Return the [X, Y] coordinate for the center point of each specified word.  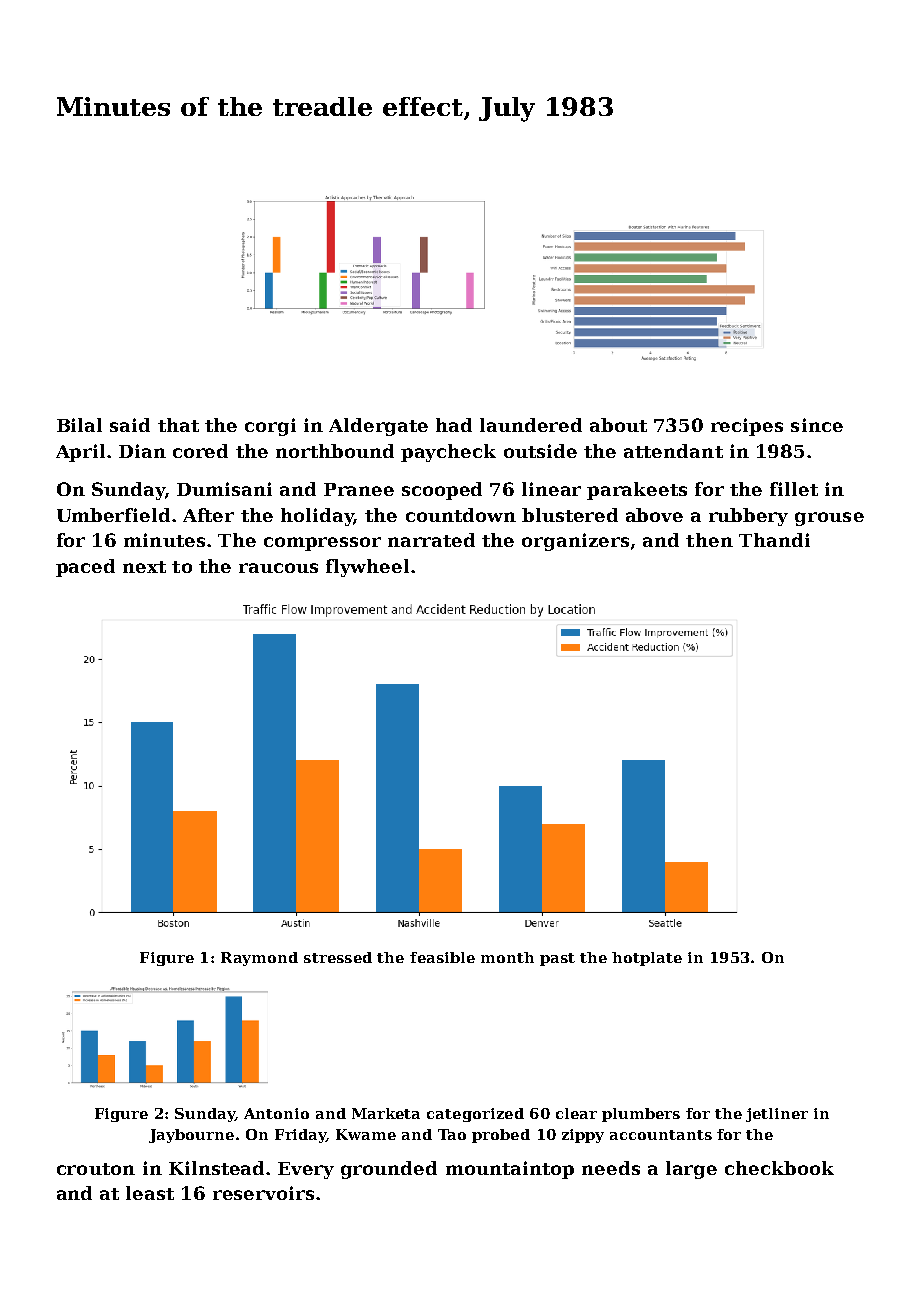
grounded [389, 1170]
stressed [338, 957]
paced [85, 568]
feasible [442, 957]
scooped [442, 491]
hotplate [647, 959]
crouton [96, 1169]
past [557, 959]
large [691, 1170]
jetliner [777, 1115]
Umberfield [113, 515]
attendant [673, 451]
